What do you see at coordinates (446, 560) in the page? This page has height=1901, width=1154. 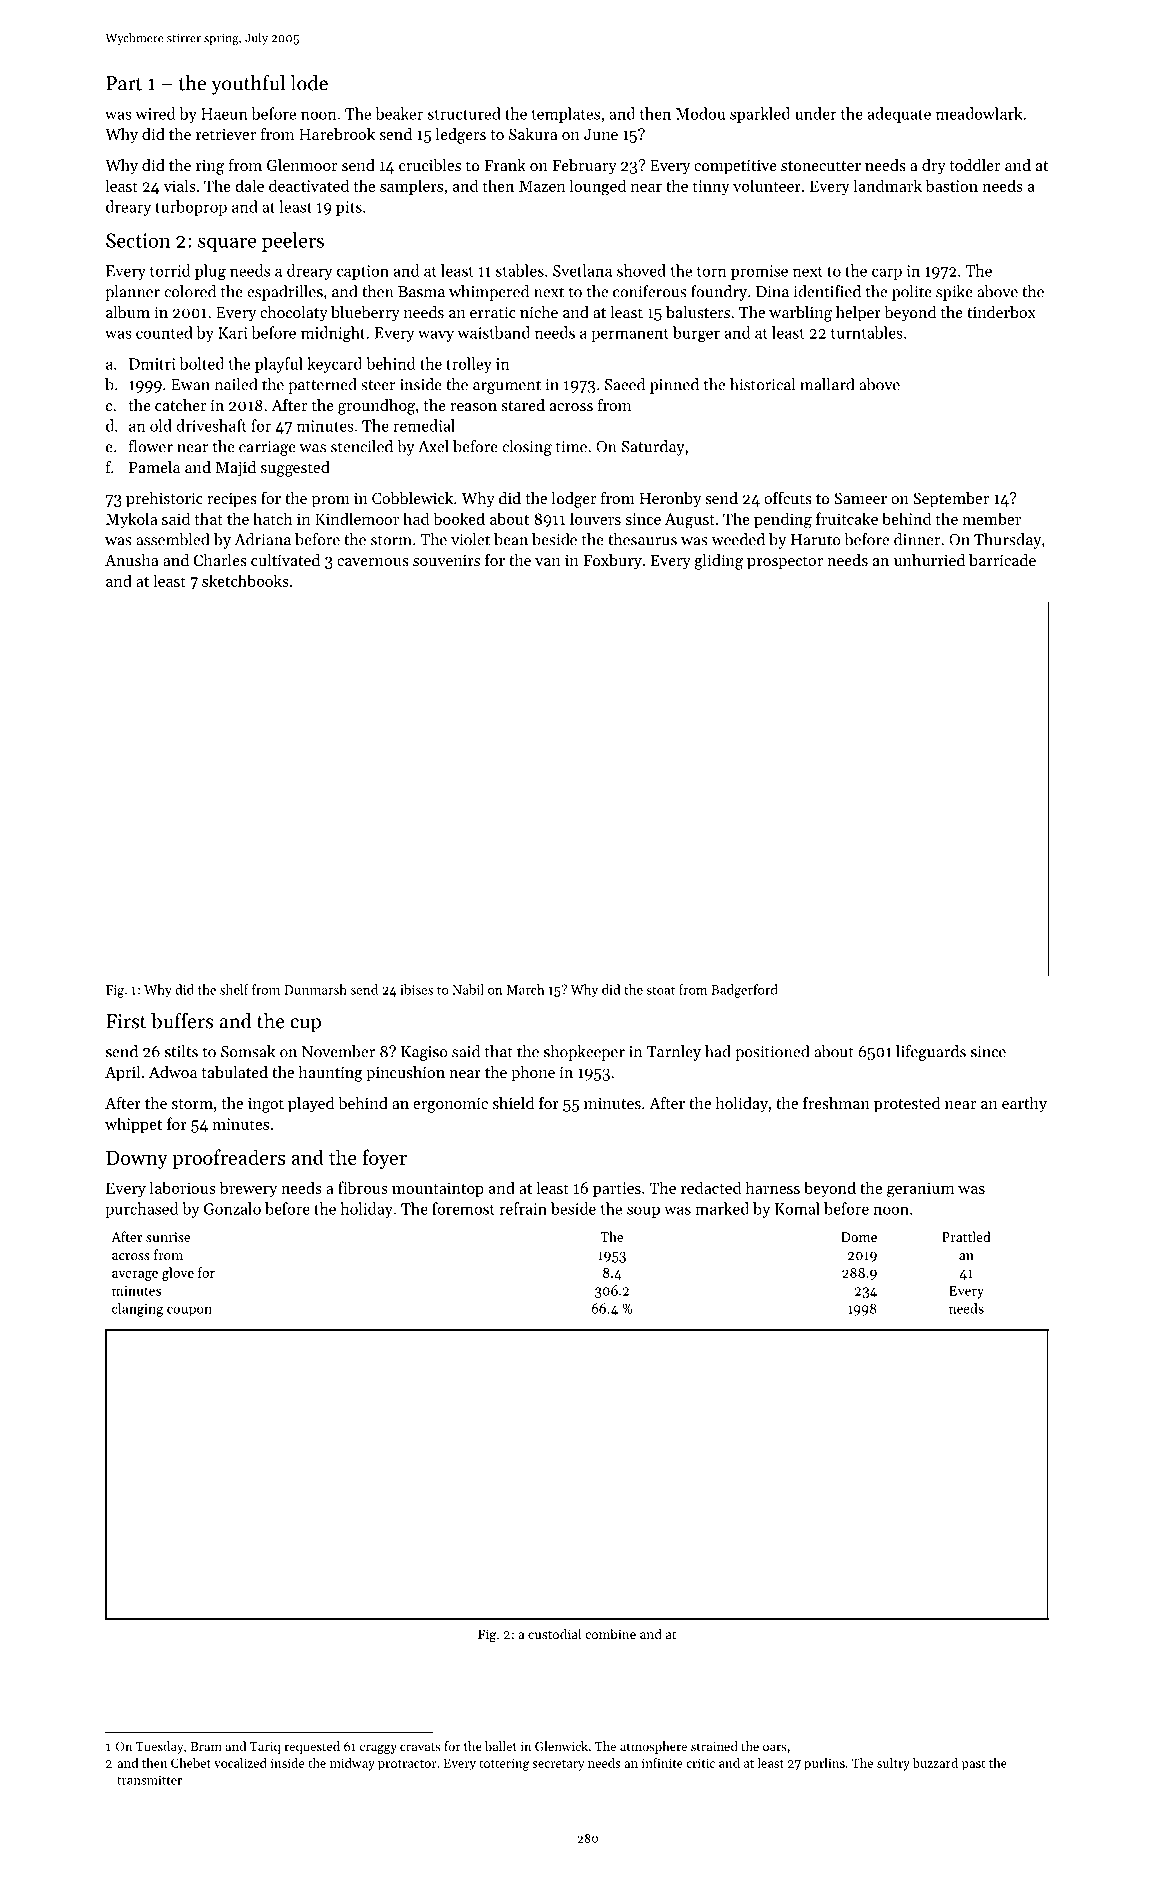 I see `souvenirs` at bounding box center [446, 560].
